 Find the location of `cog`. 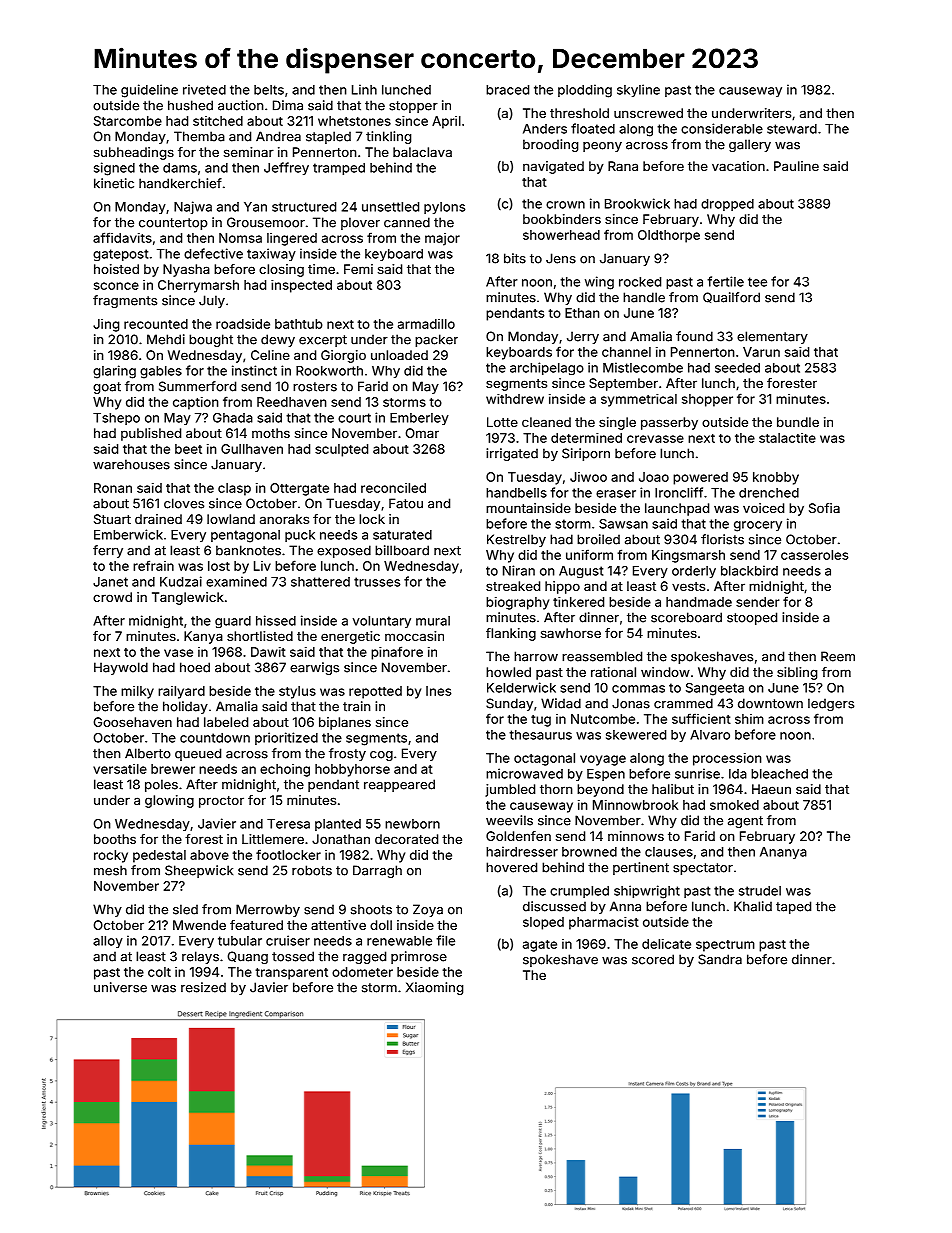

cog is located at coordinates (381, 756).
